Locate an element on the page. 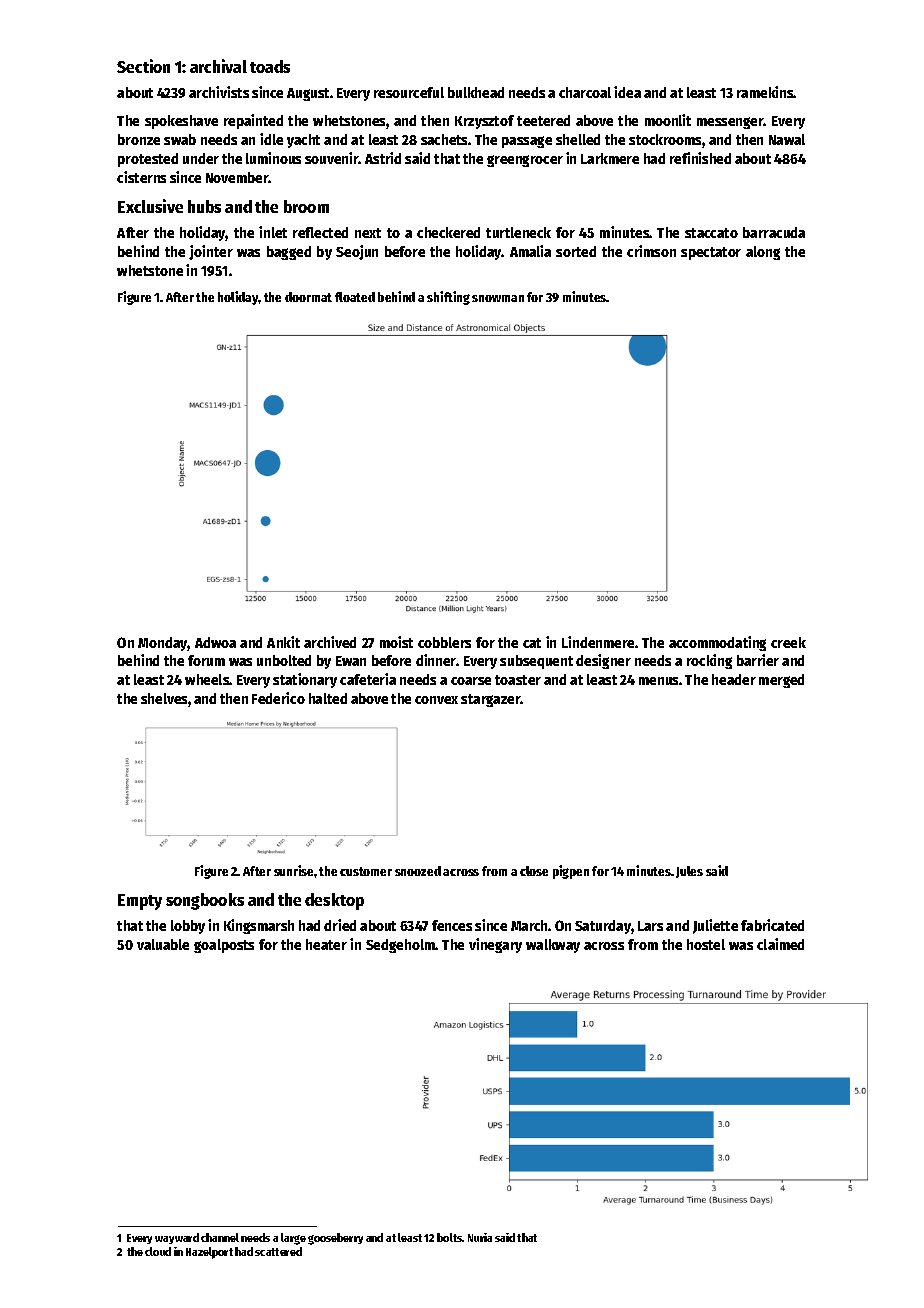  merged is located at coordinates (781, 681).
